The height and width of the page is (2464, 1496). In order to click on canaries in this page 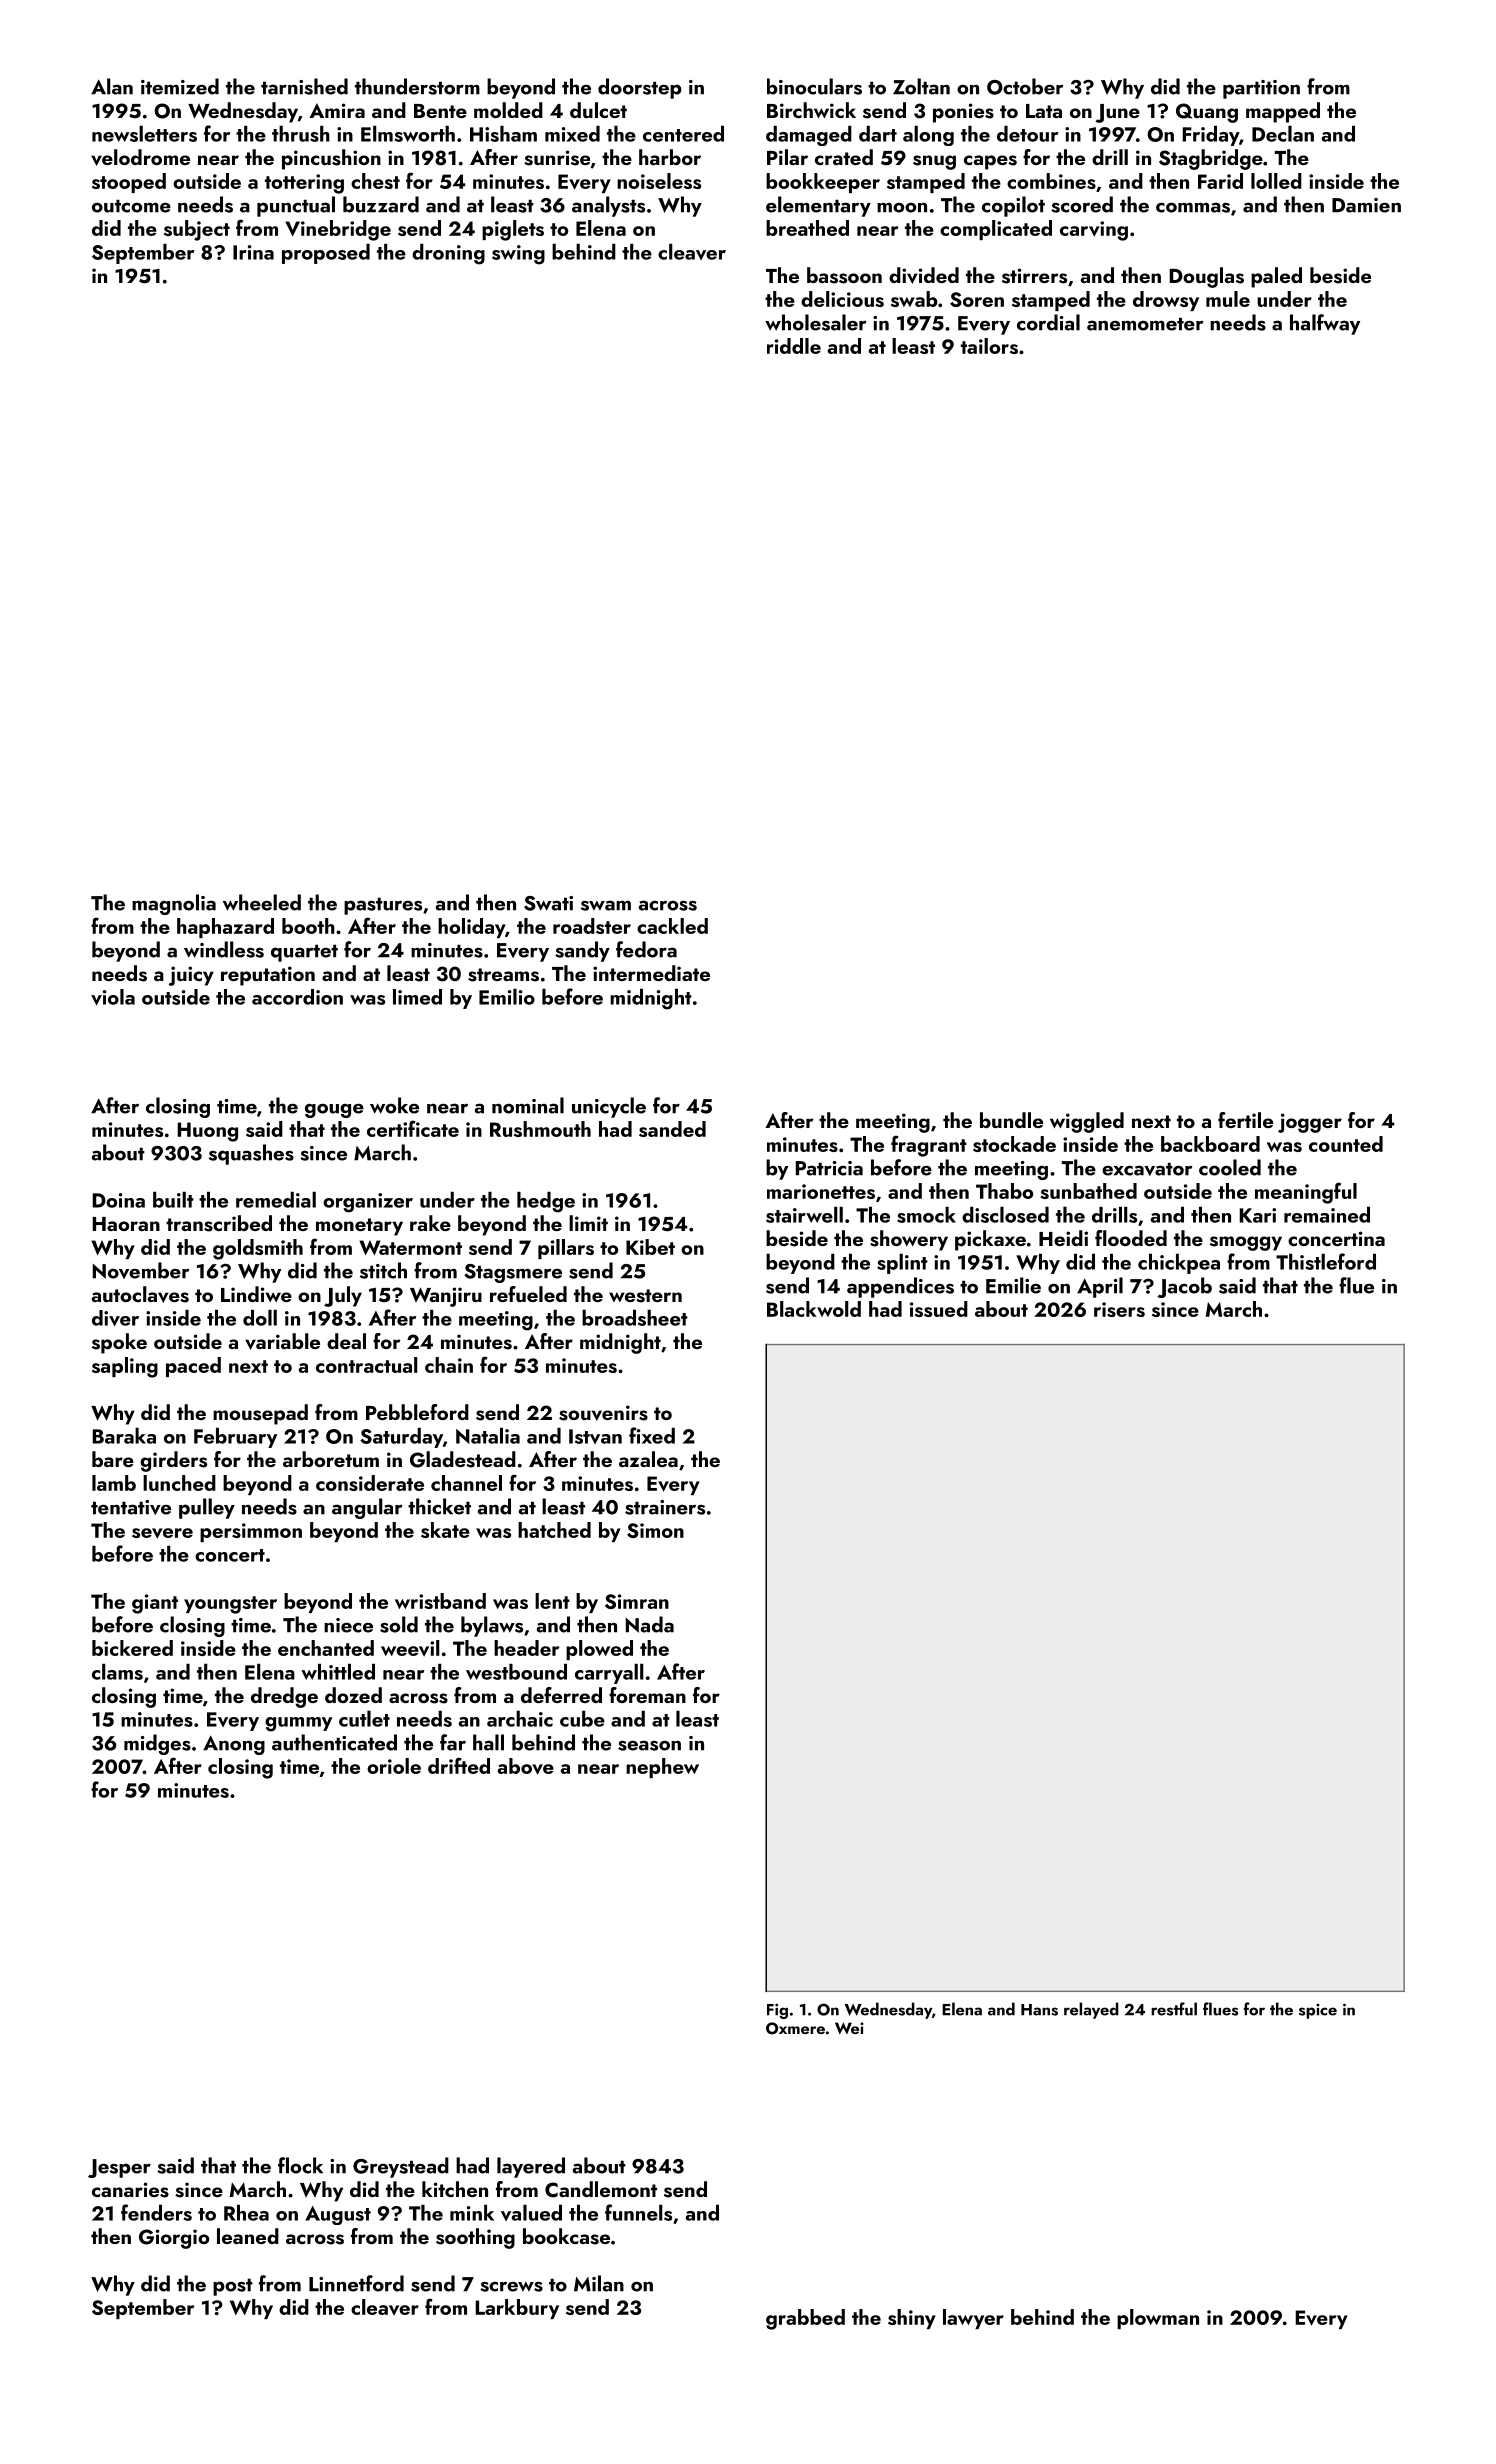, I will do `click(130, 2190)`.
